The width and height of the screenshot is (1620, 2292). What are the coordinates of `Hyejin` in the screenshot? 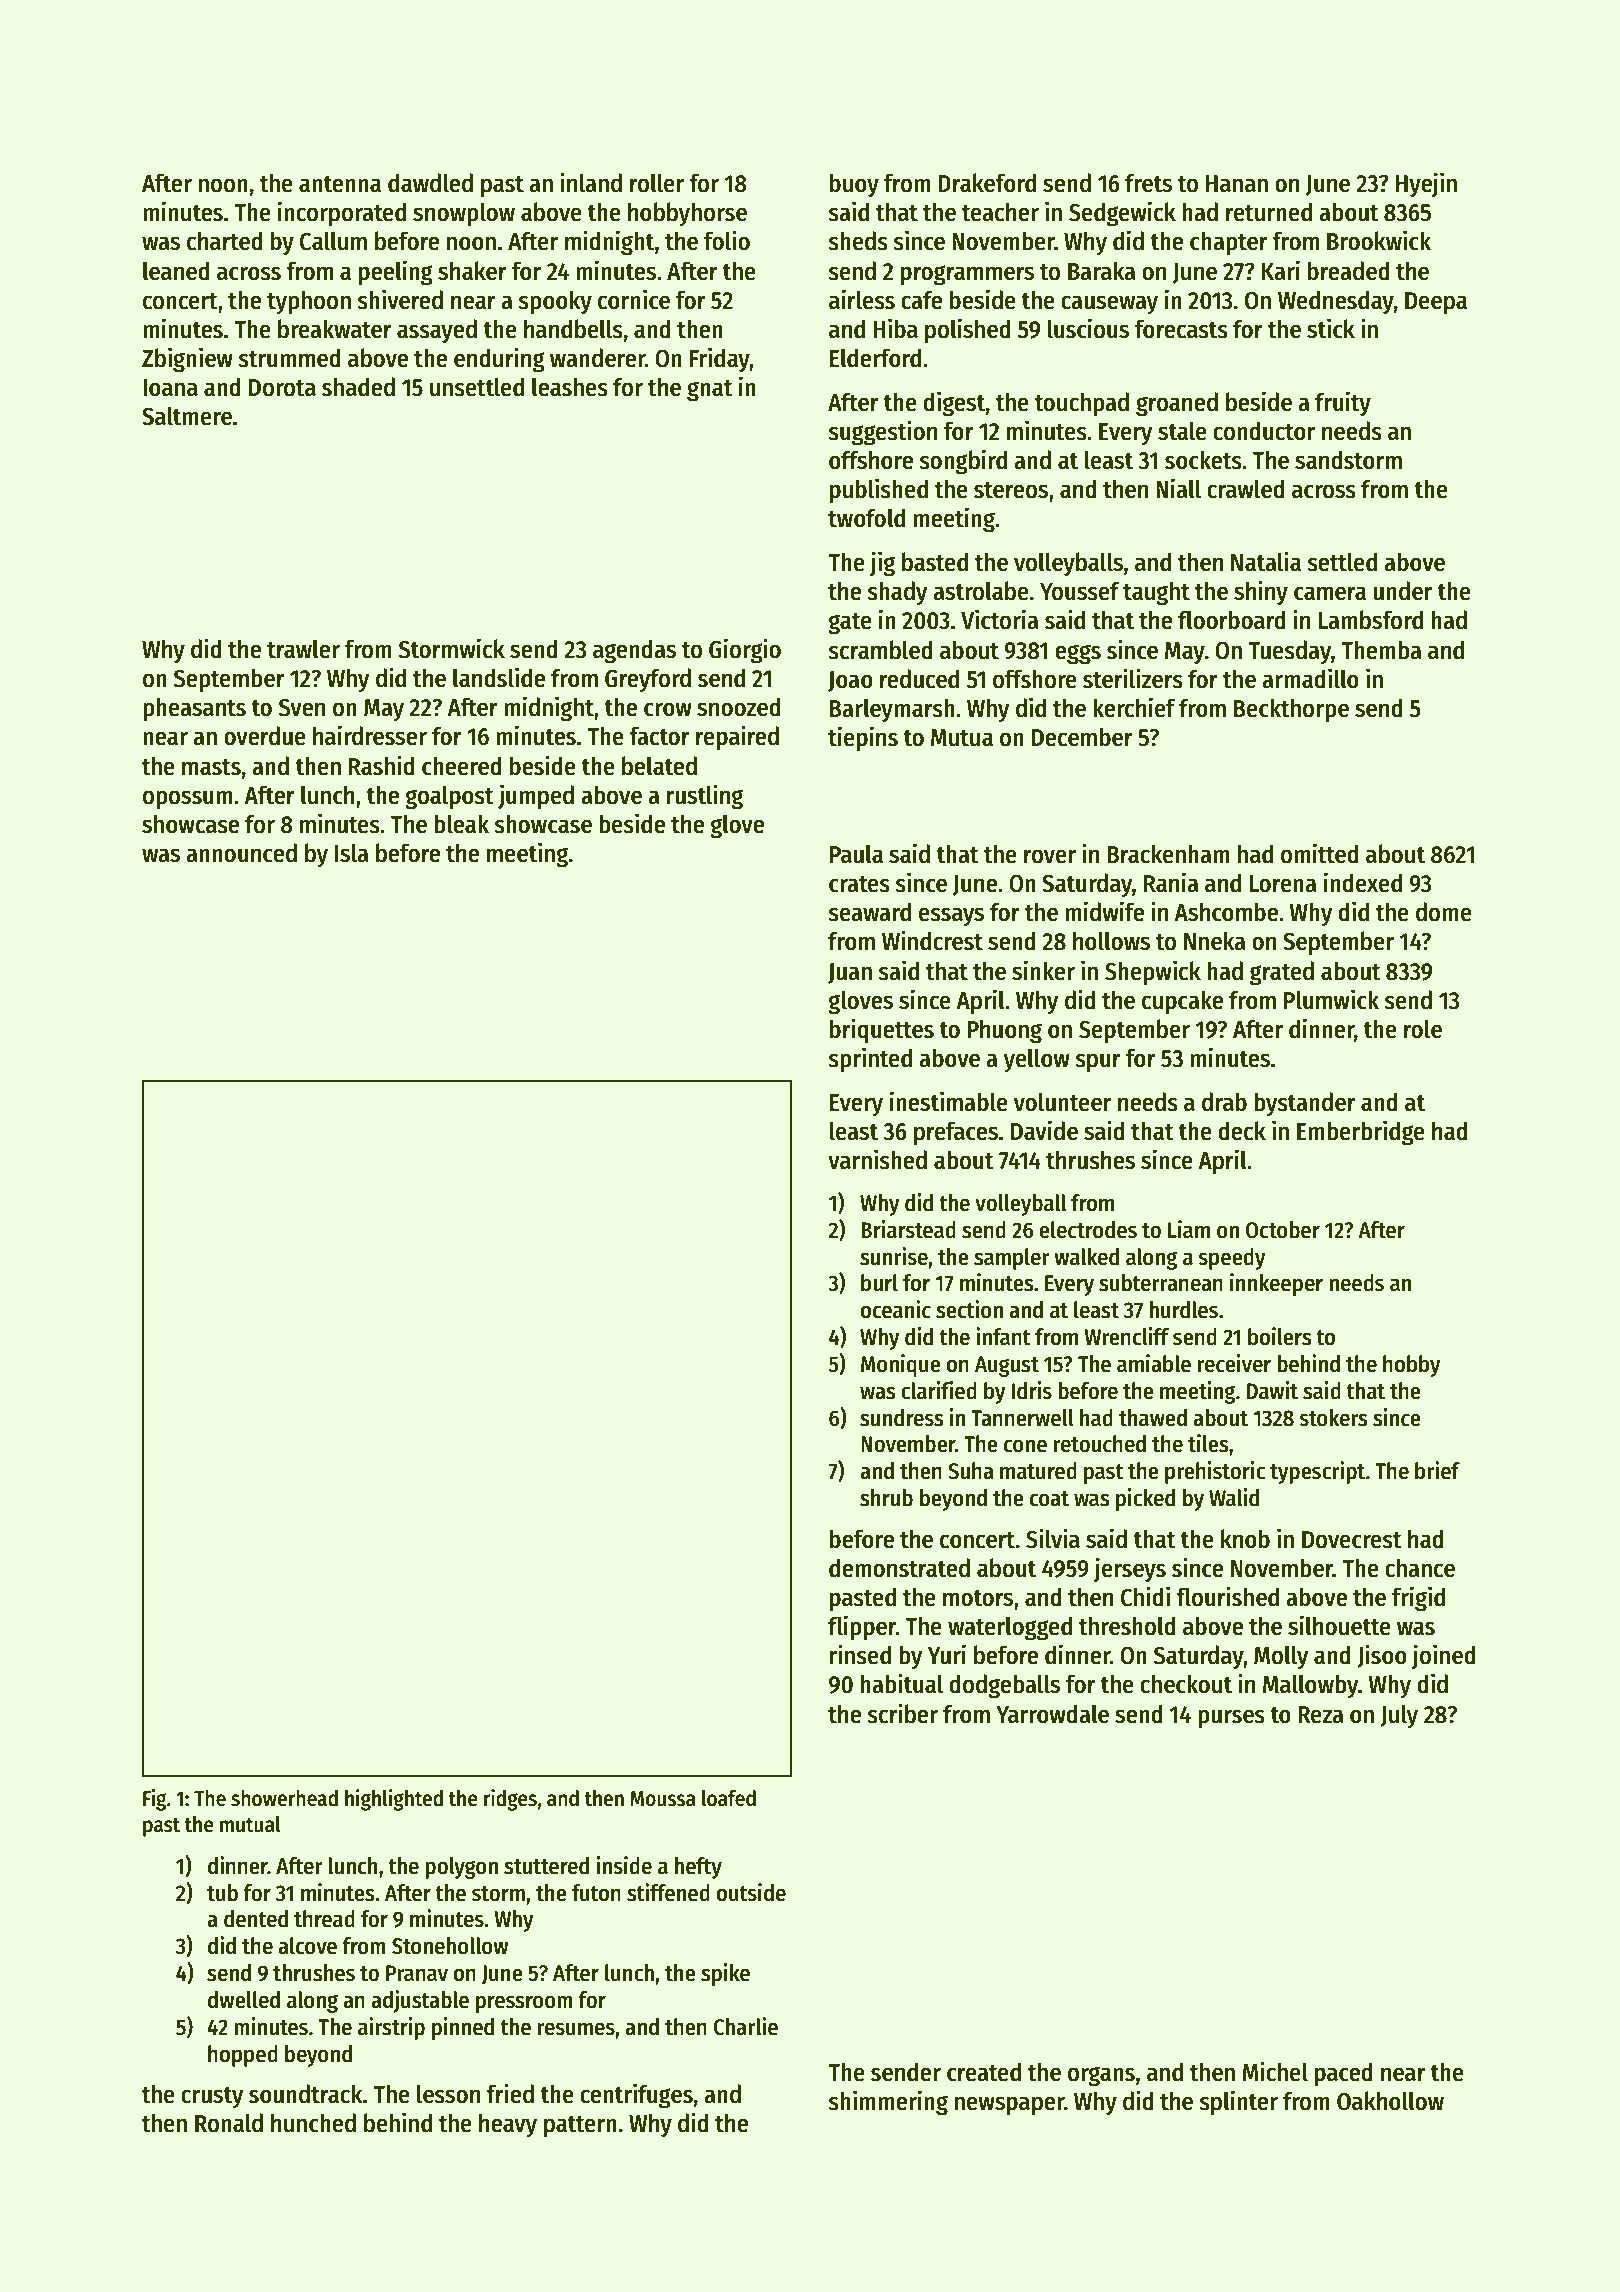 It's located at (1426, 185).
